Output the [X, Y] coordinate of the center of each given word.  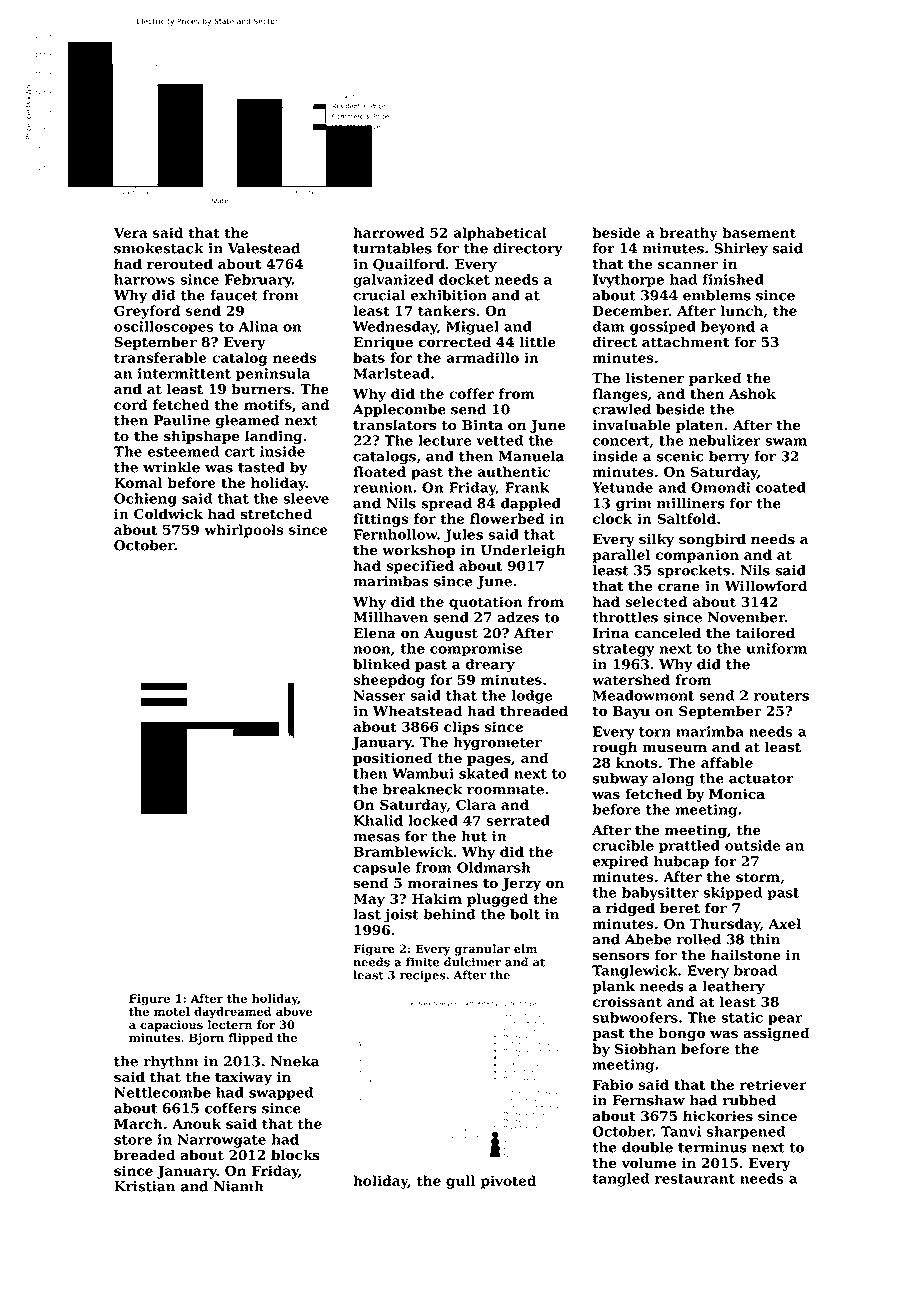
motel [172, 1011]
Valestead [264, 248]
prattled [689, 847]
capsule [382, 869]
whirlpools [244, 531]
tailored [765, 633]
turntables [392, 248]
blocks [295, 1155]
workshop [419, 551]
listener [655, 378]
